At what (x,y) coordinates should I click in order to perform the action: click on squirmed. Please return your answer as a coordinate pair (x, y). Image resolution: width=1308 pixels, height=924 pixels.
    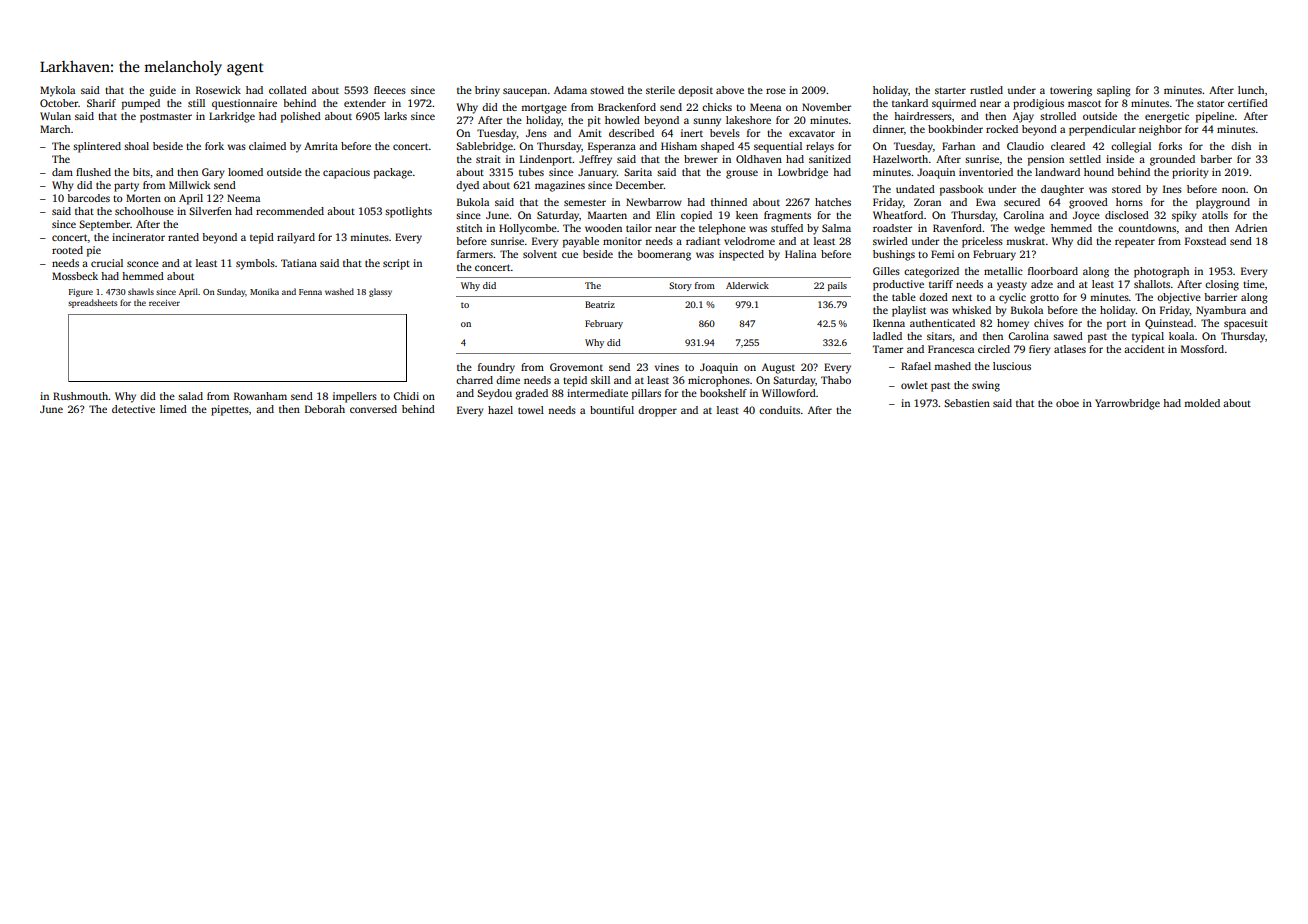
    Looking at the image, I should click on (954, 104).
